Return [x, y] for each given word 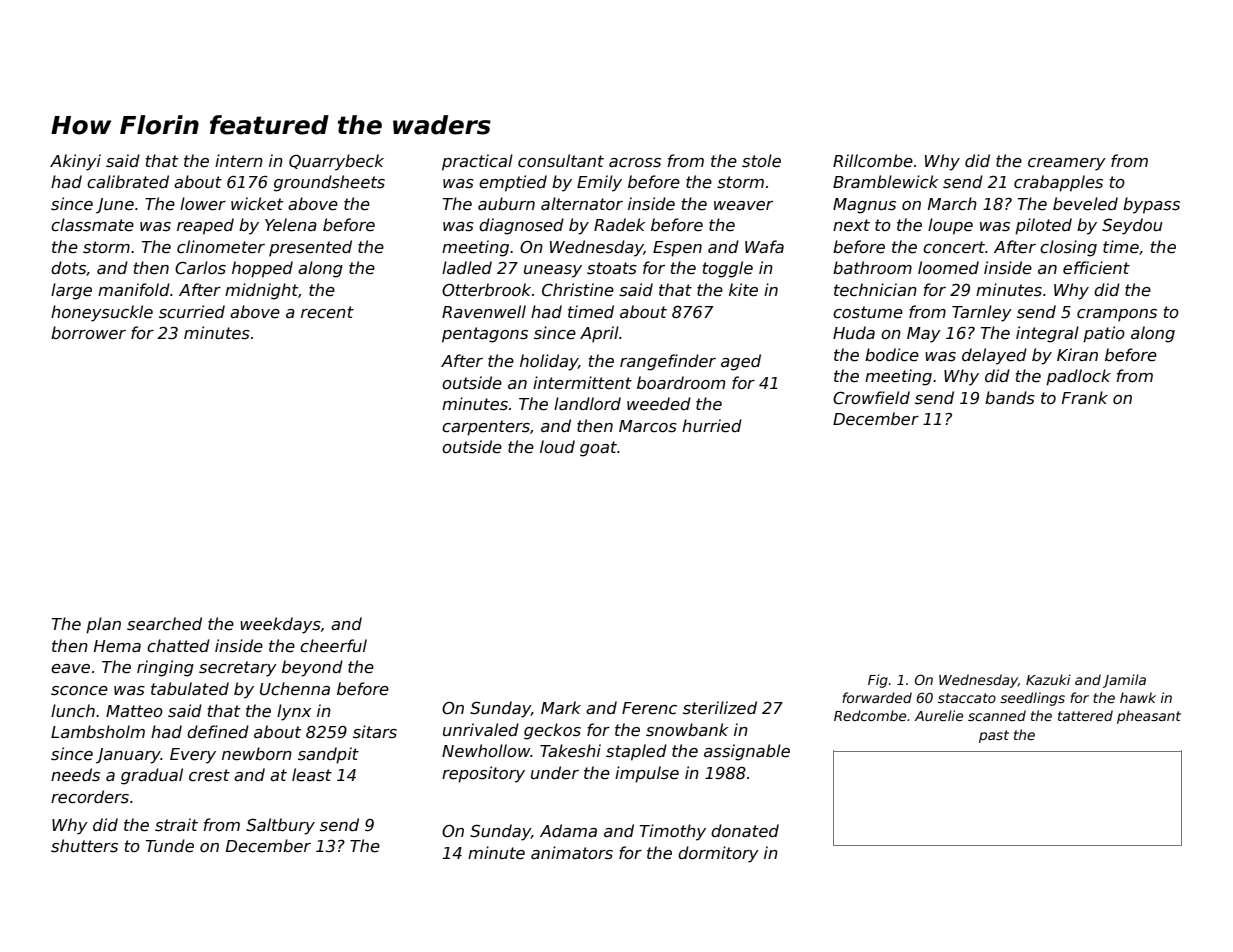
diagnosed [521, 226]
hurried [712, 426]
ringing [165, 668]
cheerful [333, 646]
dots [68, 268]
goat [598, 449]
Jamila [1124, 681]
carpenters [486, 428]
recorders [90, 797]
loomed [948, 267]
